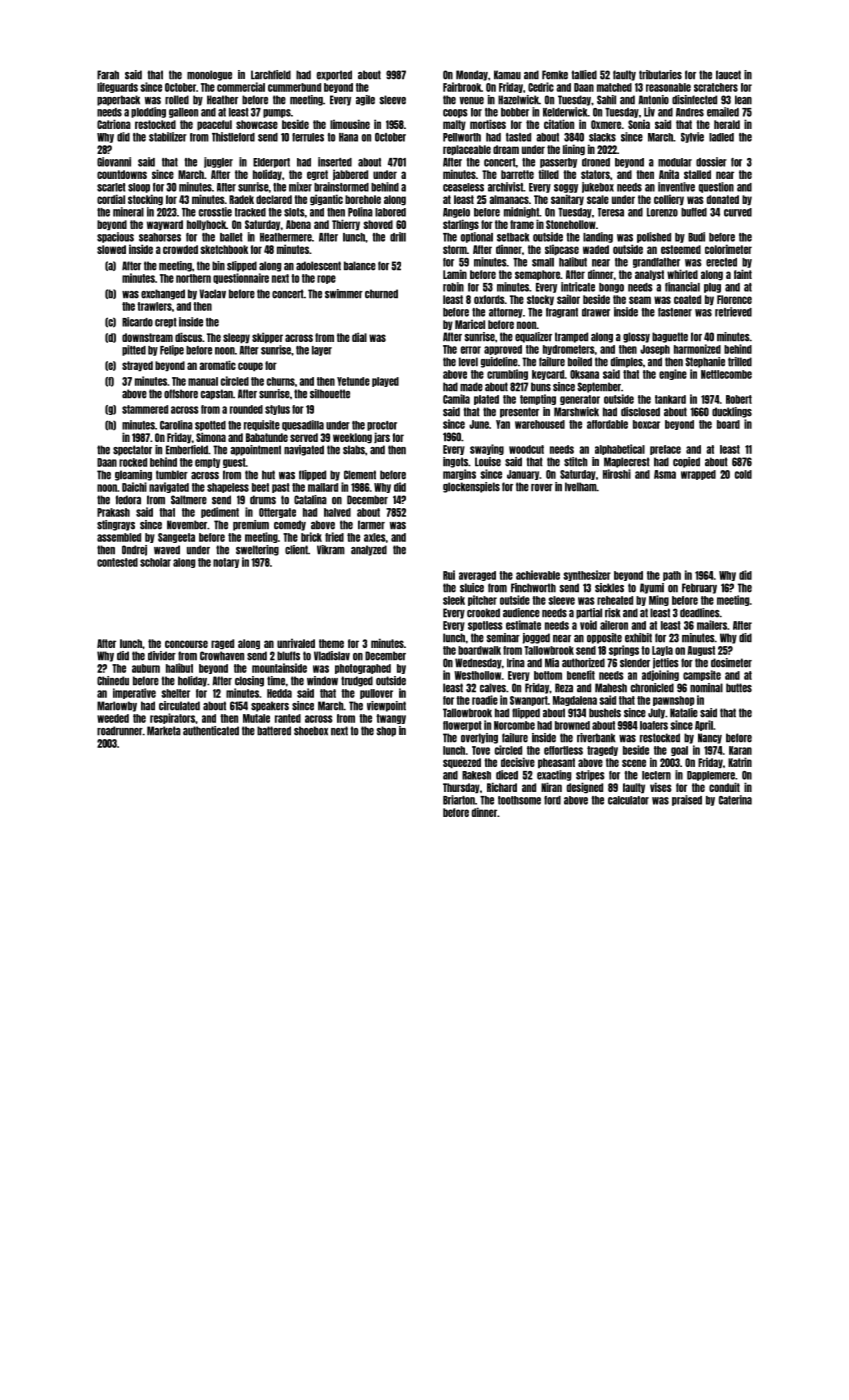  What do you see at coordinates (381, 294) in the screenshot?
I see `churned` at bounding box center [381, 294].
